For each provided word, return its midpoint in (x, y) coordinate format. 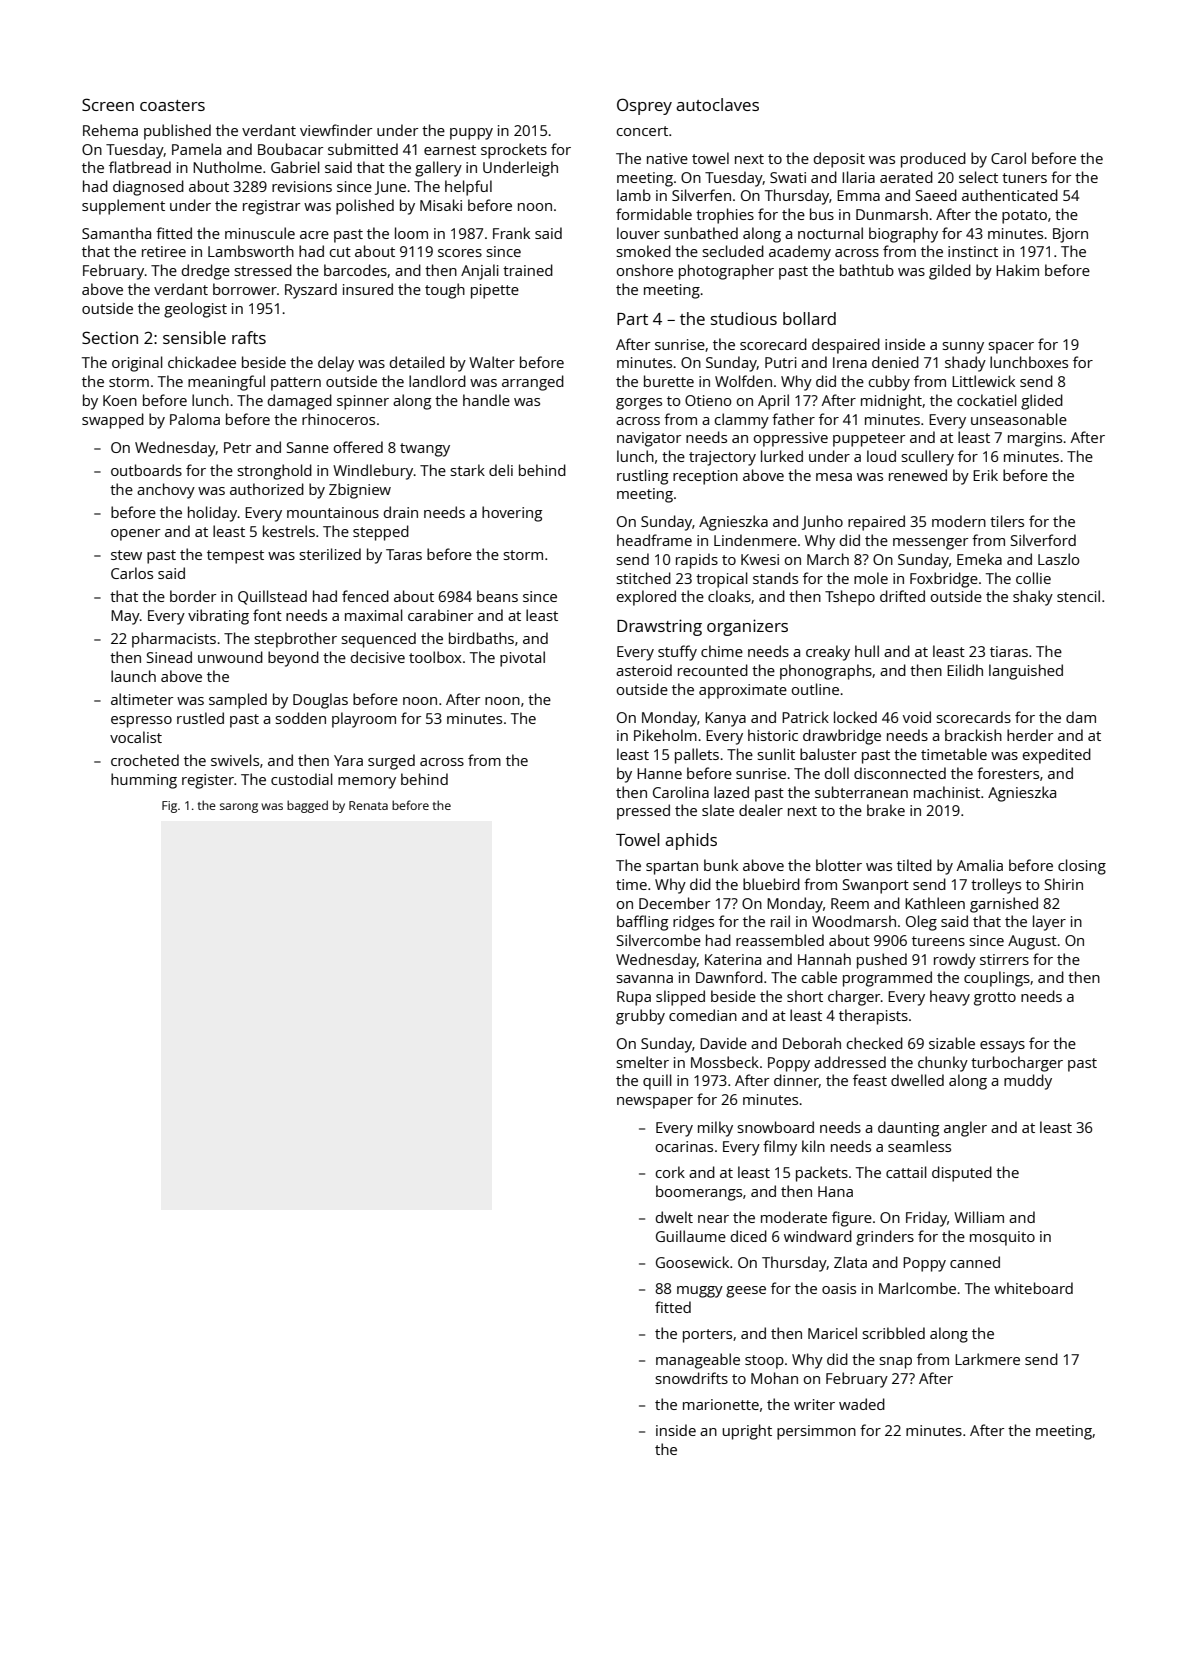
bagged (307, 806)
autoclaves (717, 104)
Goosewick (692, 1262)
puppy (471, 134)
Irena (850, 362)
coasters (172, 105)
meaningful (226, 383)
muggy (700, 1292)
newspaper (655, 1103)
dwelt (674, 1217)
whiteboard (1033, 1288)
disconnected (900, 773)
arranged (533, 383)
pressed (643, 812)
